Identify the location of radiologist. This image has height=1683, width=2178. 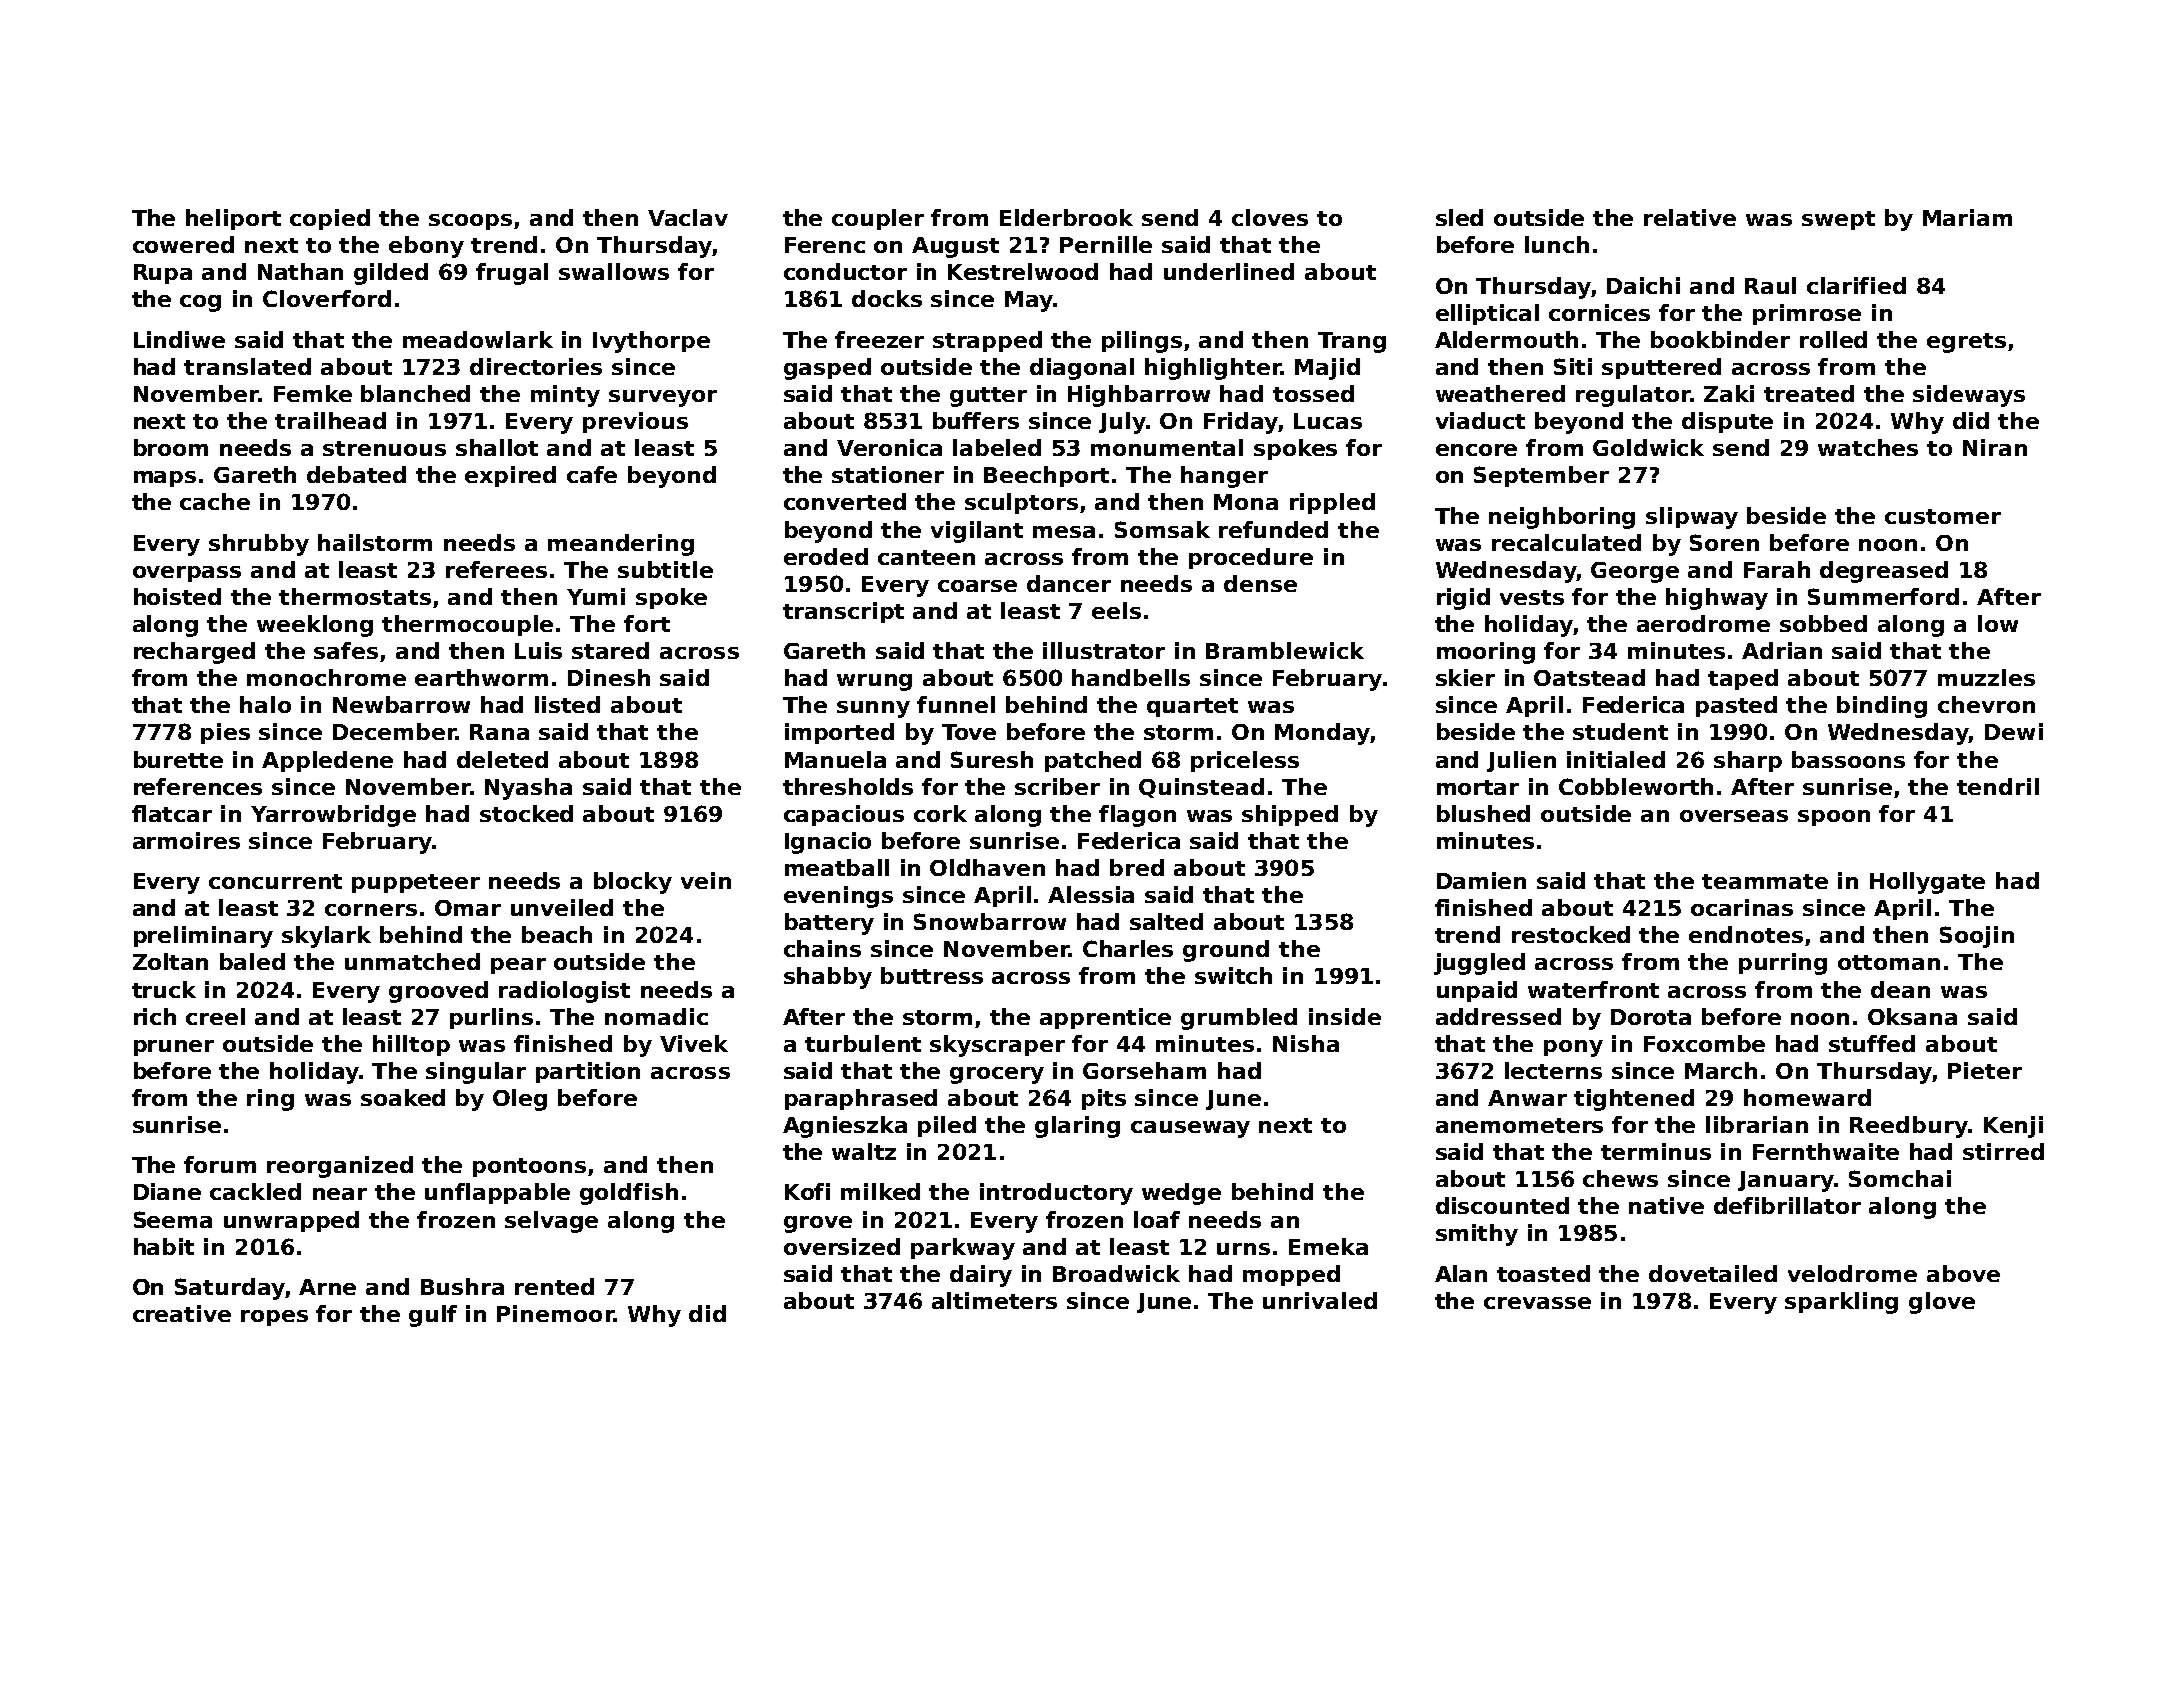
(564, 992).
